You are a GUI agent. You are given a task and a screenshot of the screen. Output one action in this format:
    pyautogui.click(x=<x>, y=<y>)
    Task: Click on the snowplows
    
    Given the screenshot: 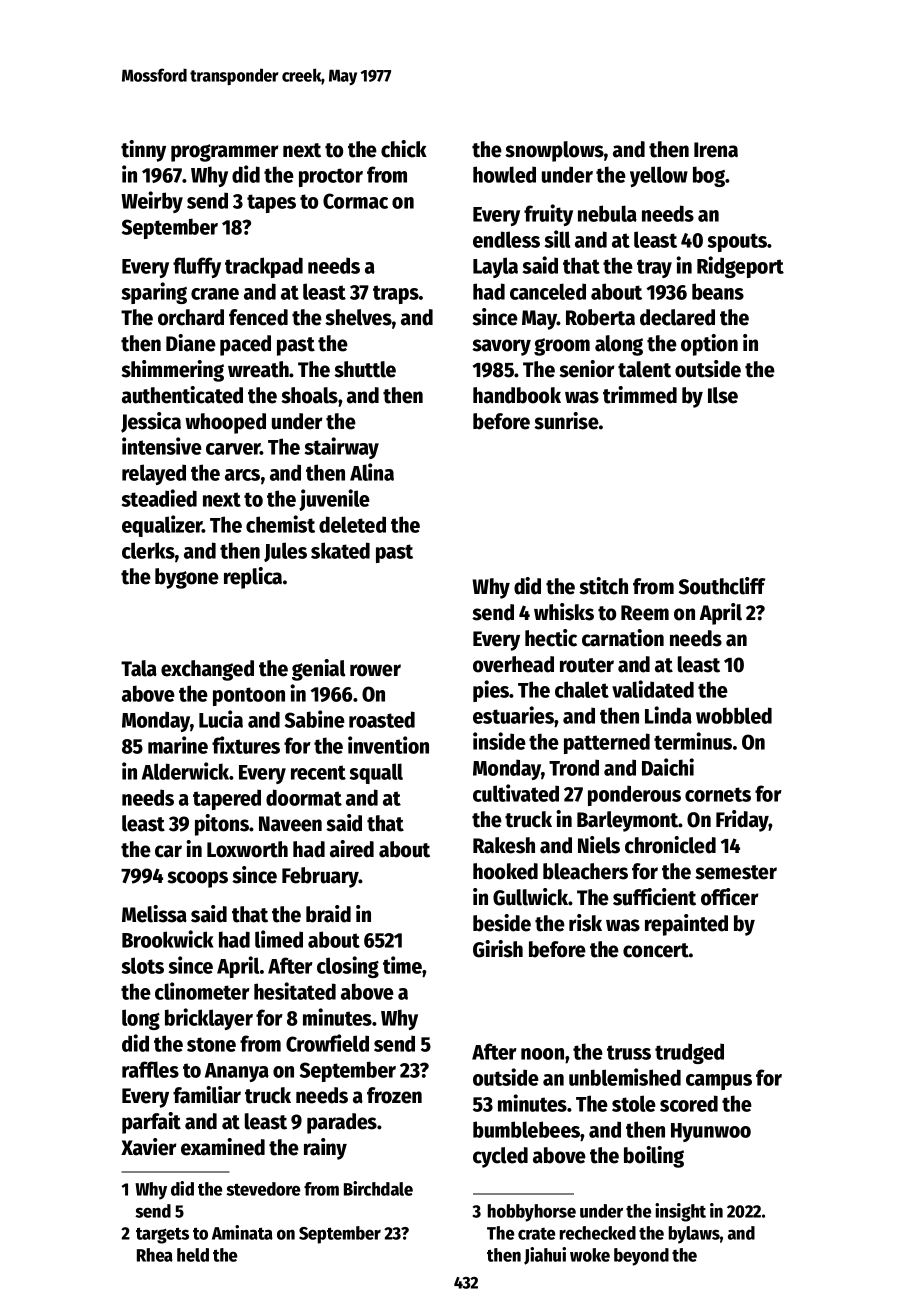 What is the action you would take?
    pyautogui.click(x=554, y=151)
